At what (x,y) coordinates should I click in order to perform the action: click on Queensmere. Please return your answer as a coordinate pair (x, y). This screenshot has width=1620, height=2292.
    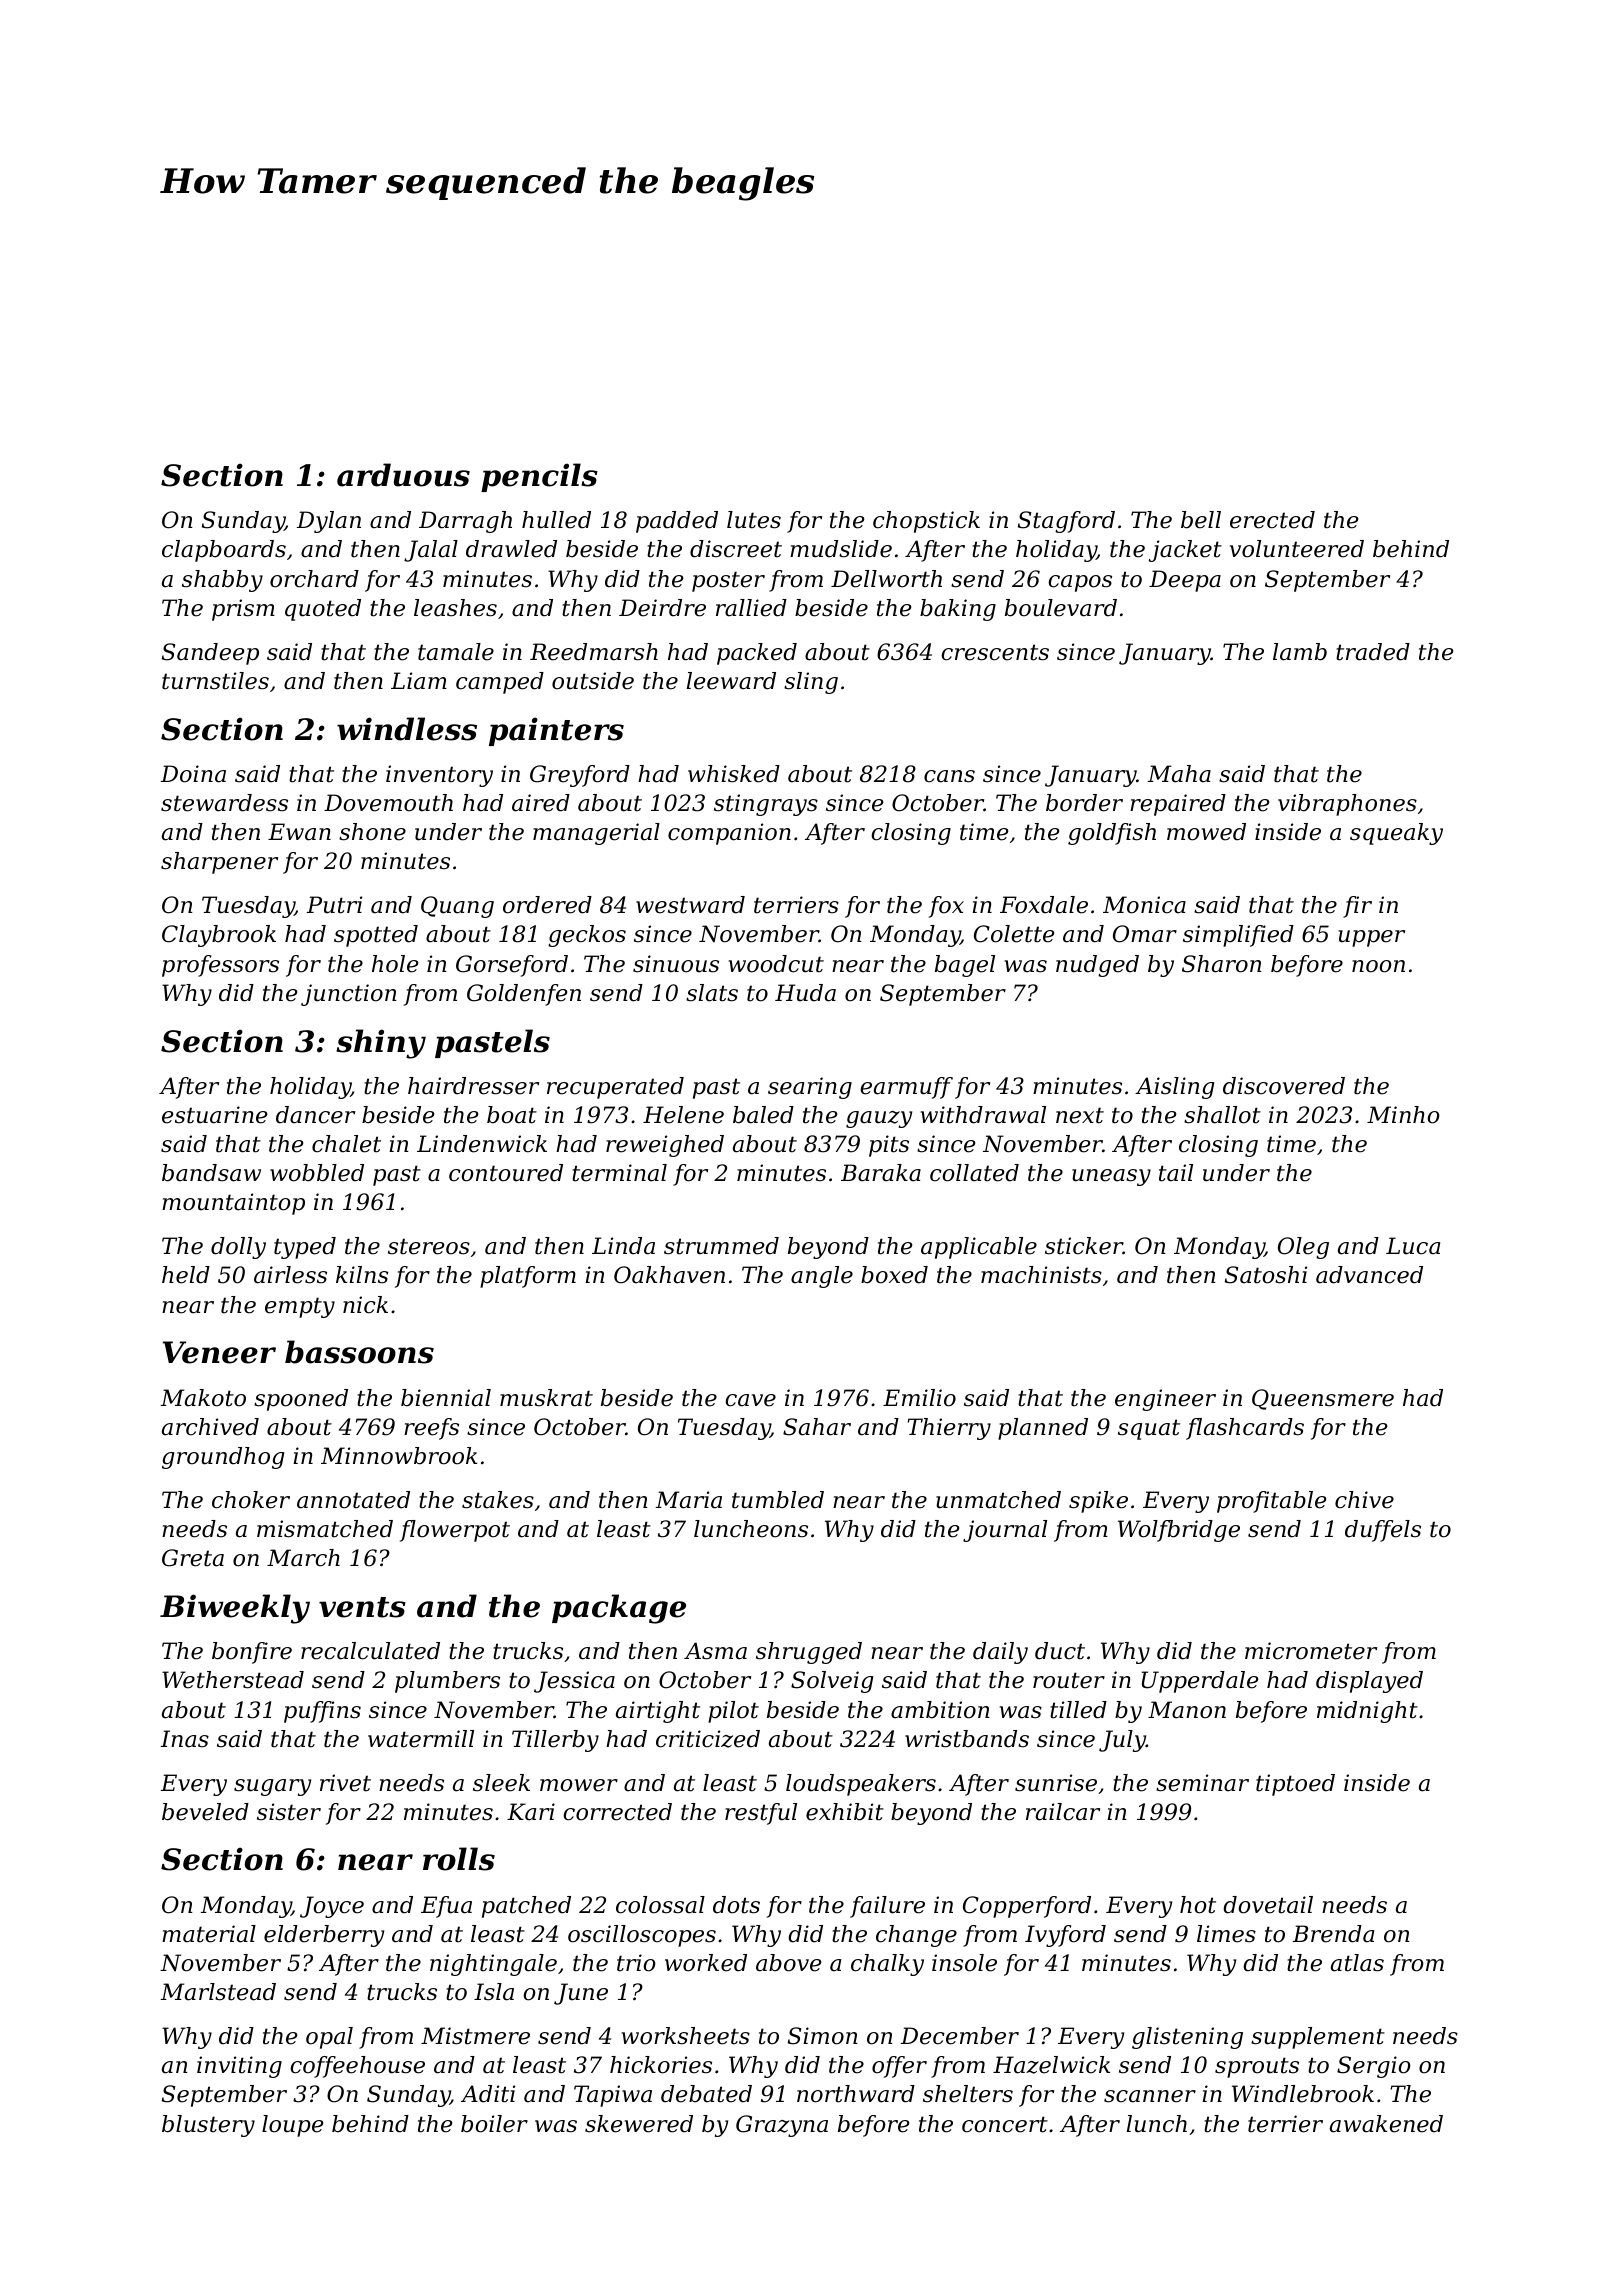
    Looking at the image, I should click on (1323, 1399).
